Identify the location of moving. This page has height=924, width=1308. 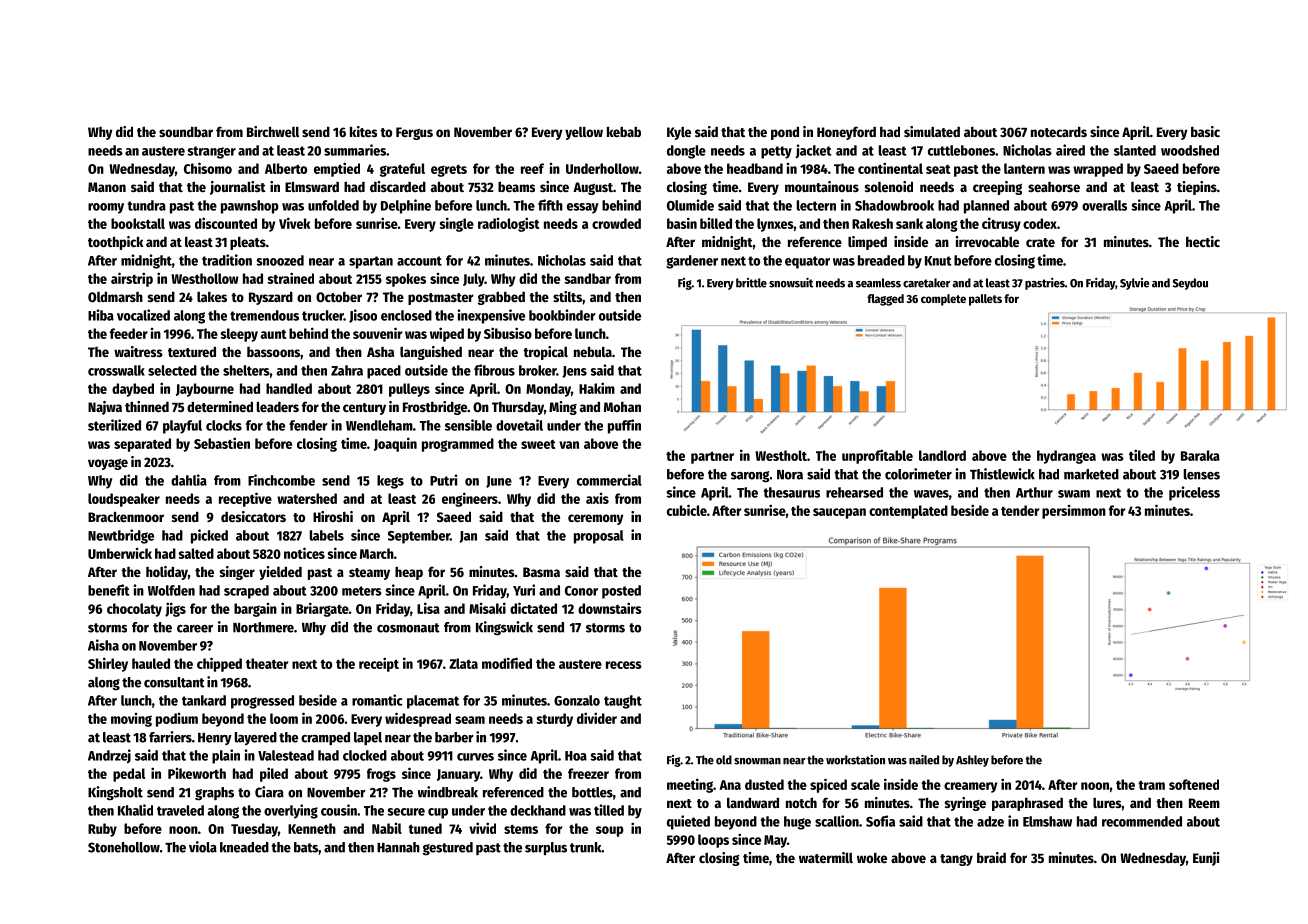
(131, 720).
